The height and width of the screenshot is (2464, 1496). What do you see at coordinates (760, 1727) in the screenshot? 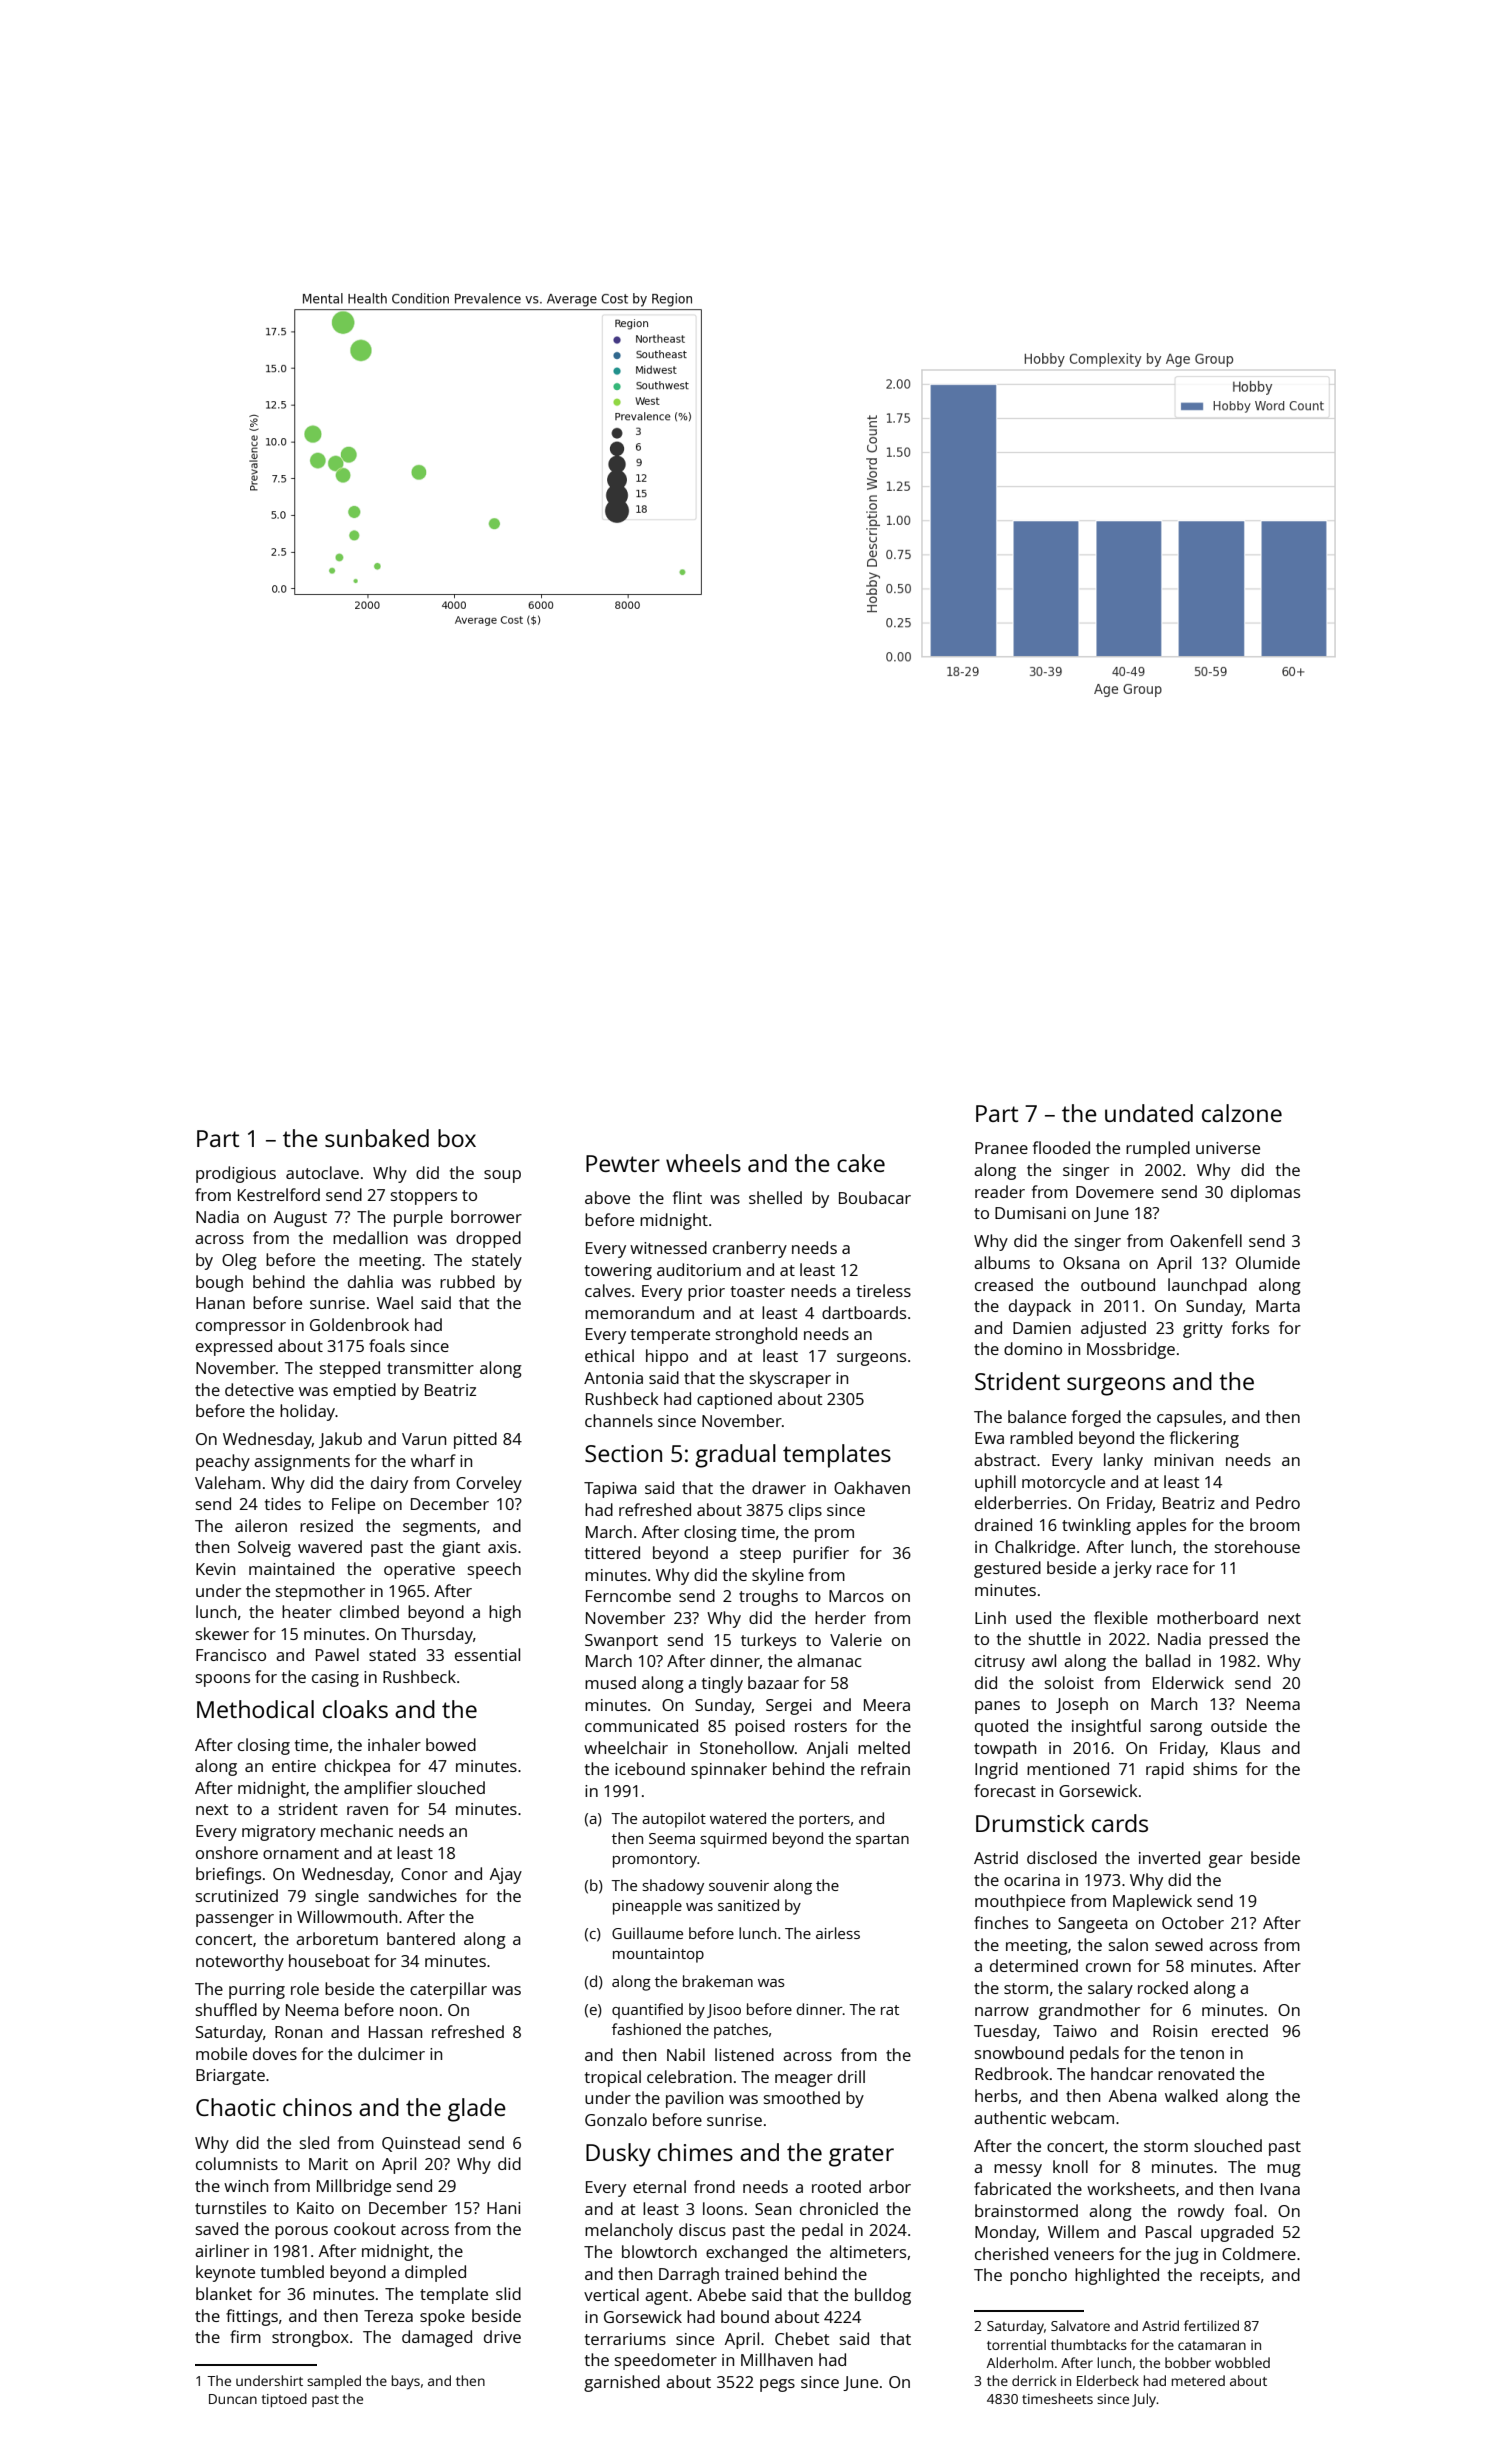
I see `poised` at bounding box center [760, 1727].
